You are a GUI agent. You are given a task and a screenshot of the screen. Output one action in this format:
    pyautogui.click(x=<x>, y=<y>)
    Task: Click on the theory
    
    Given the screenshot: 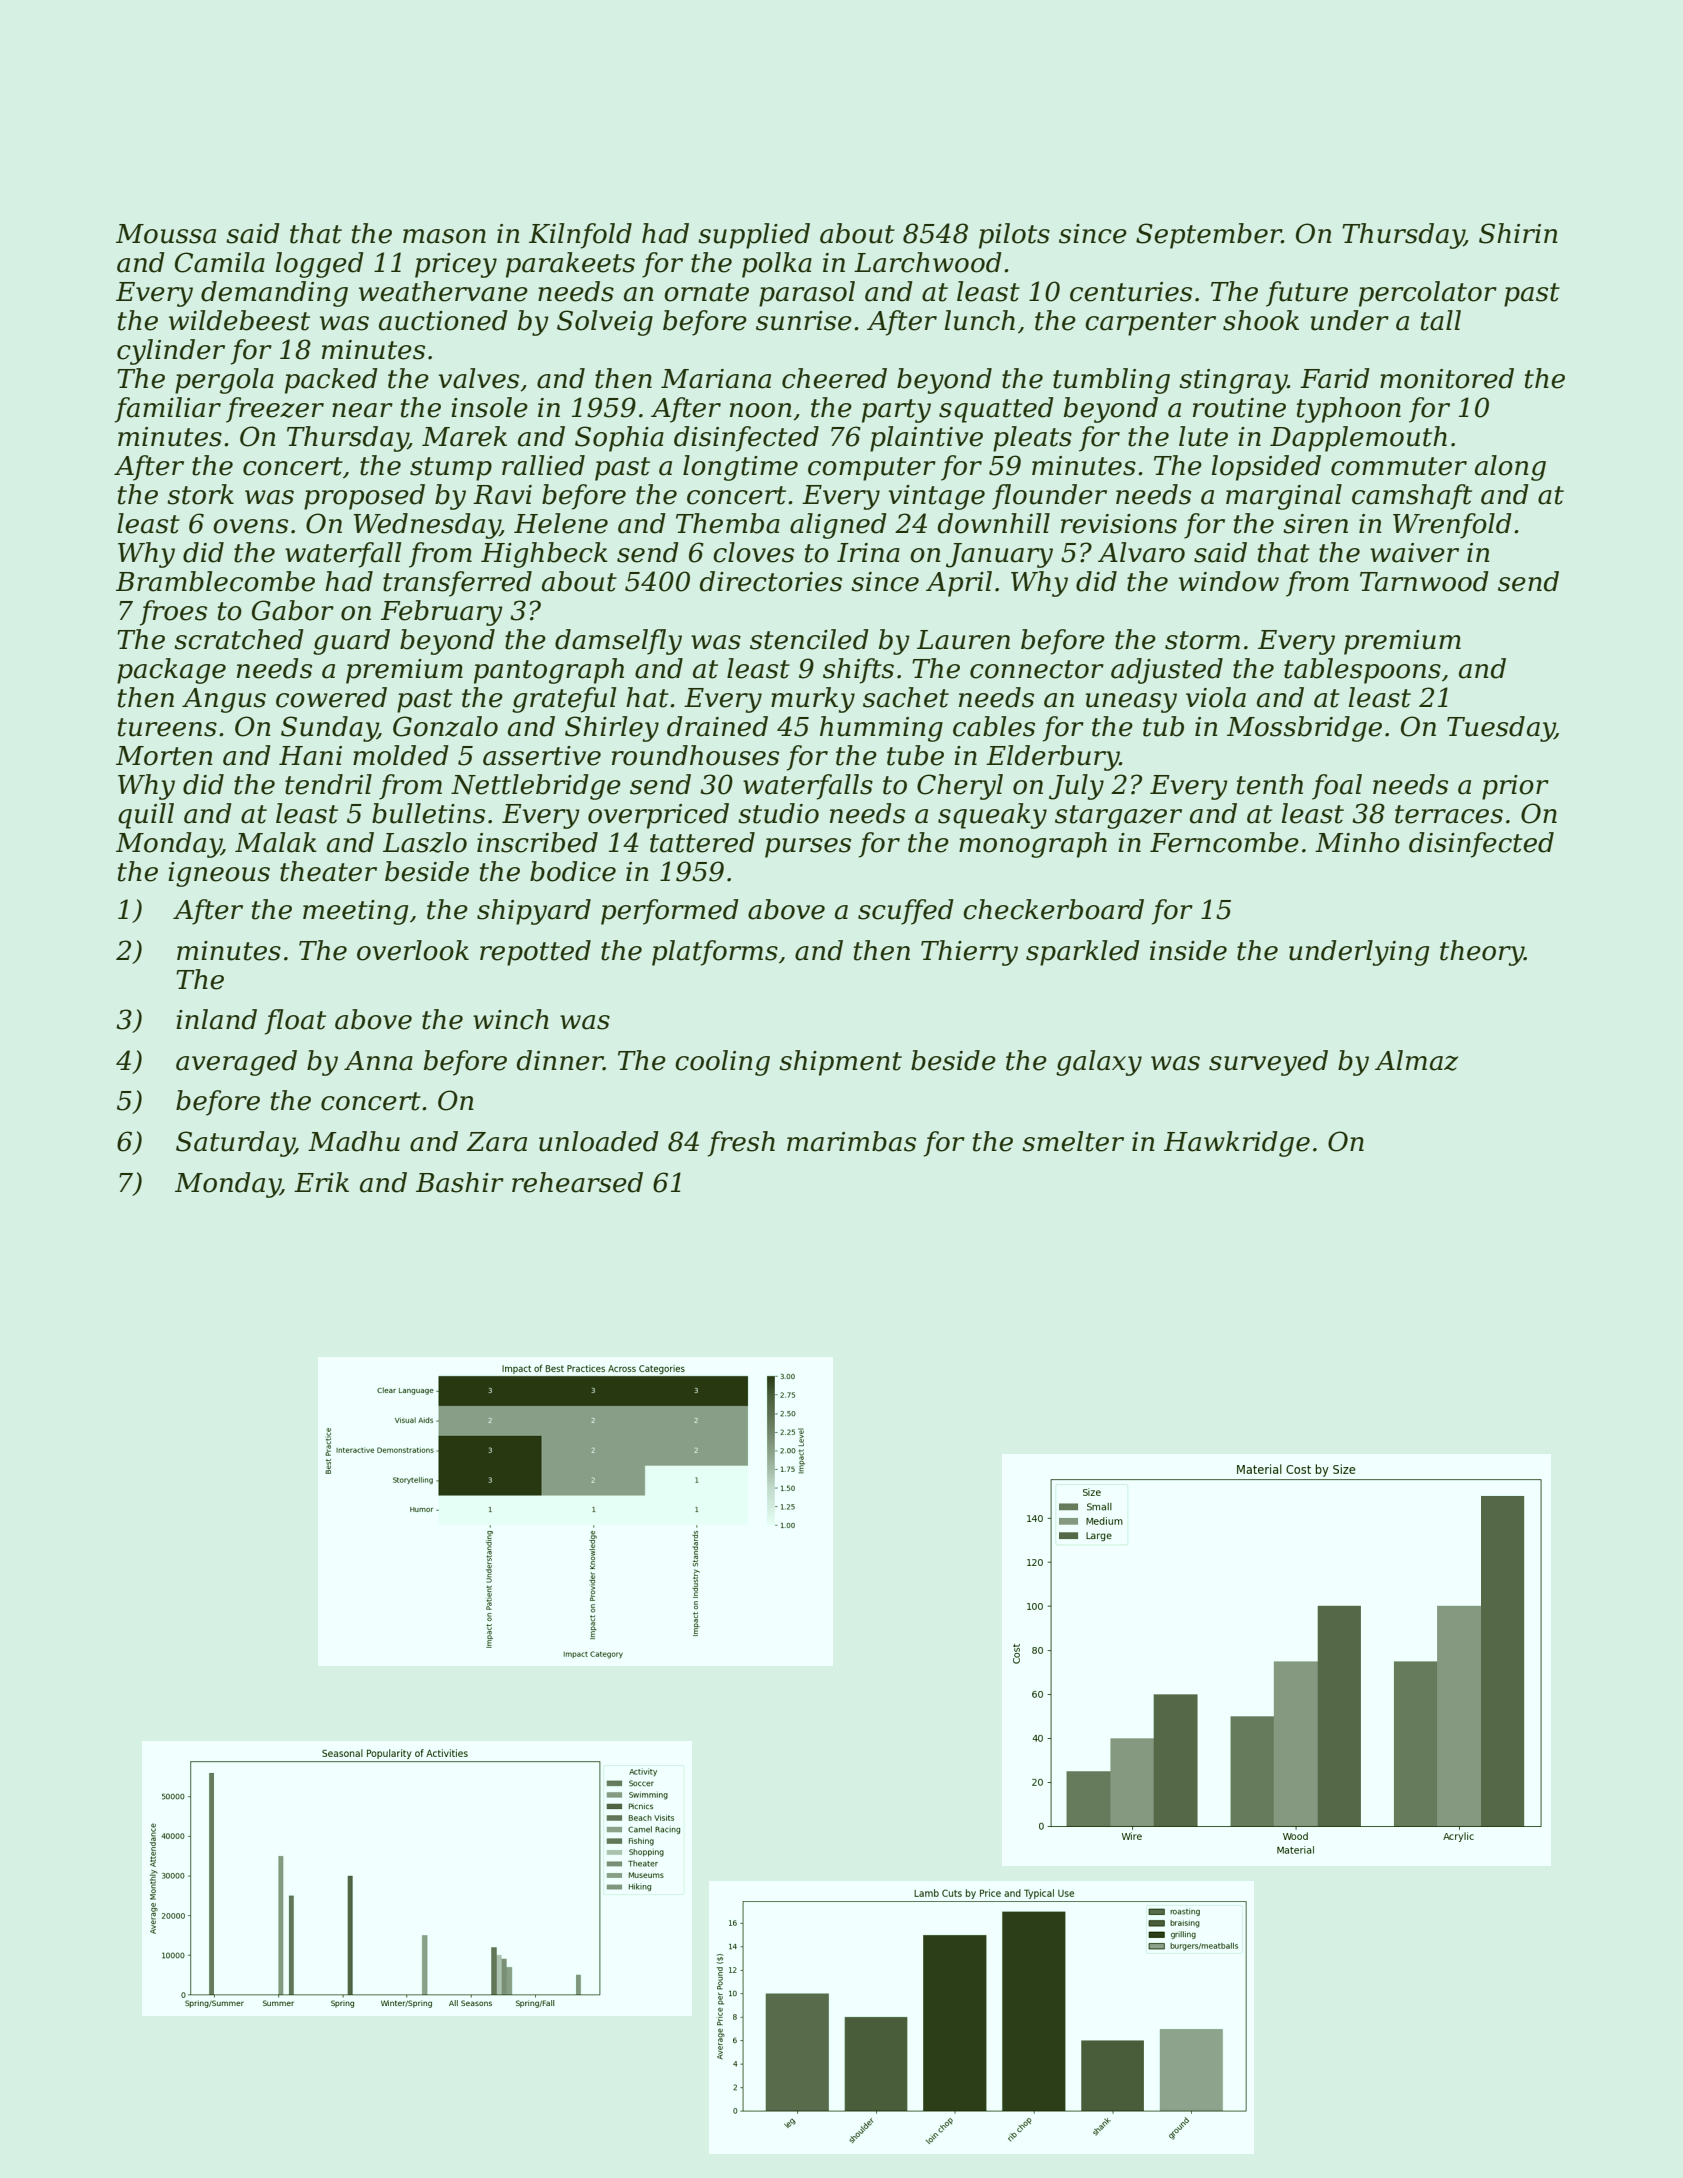 What is the action you would take?
    pyautogui.click(x=1482, y=953)
